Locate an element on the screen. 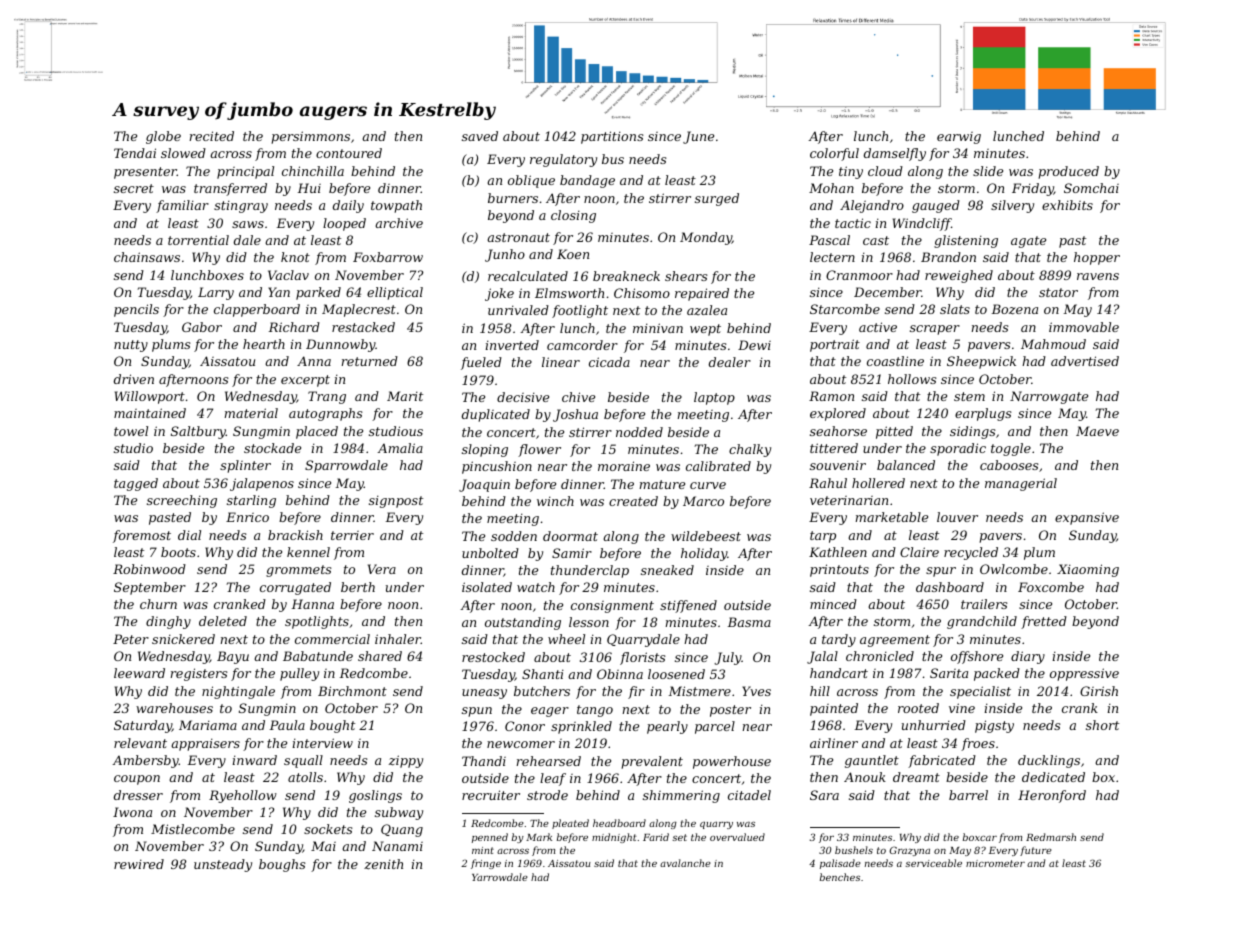  contoured is located at coordinates (349, 153).
